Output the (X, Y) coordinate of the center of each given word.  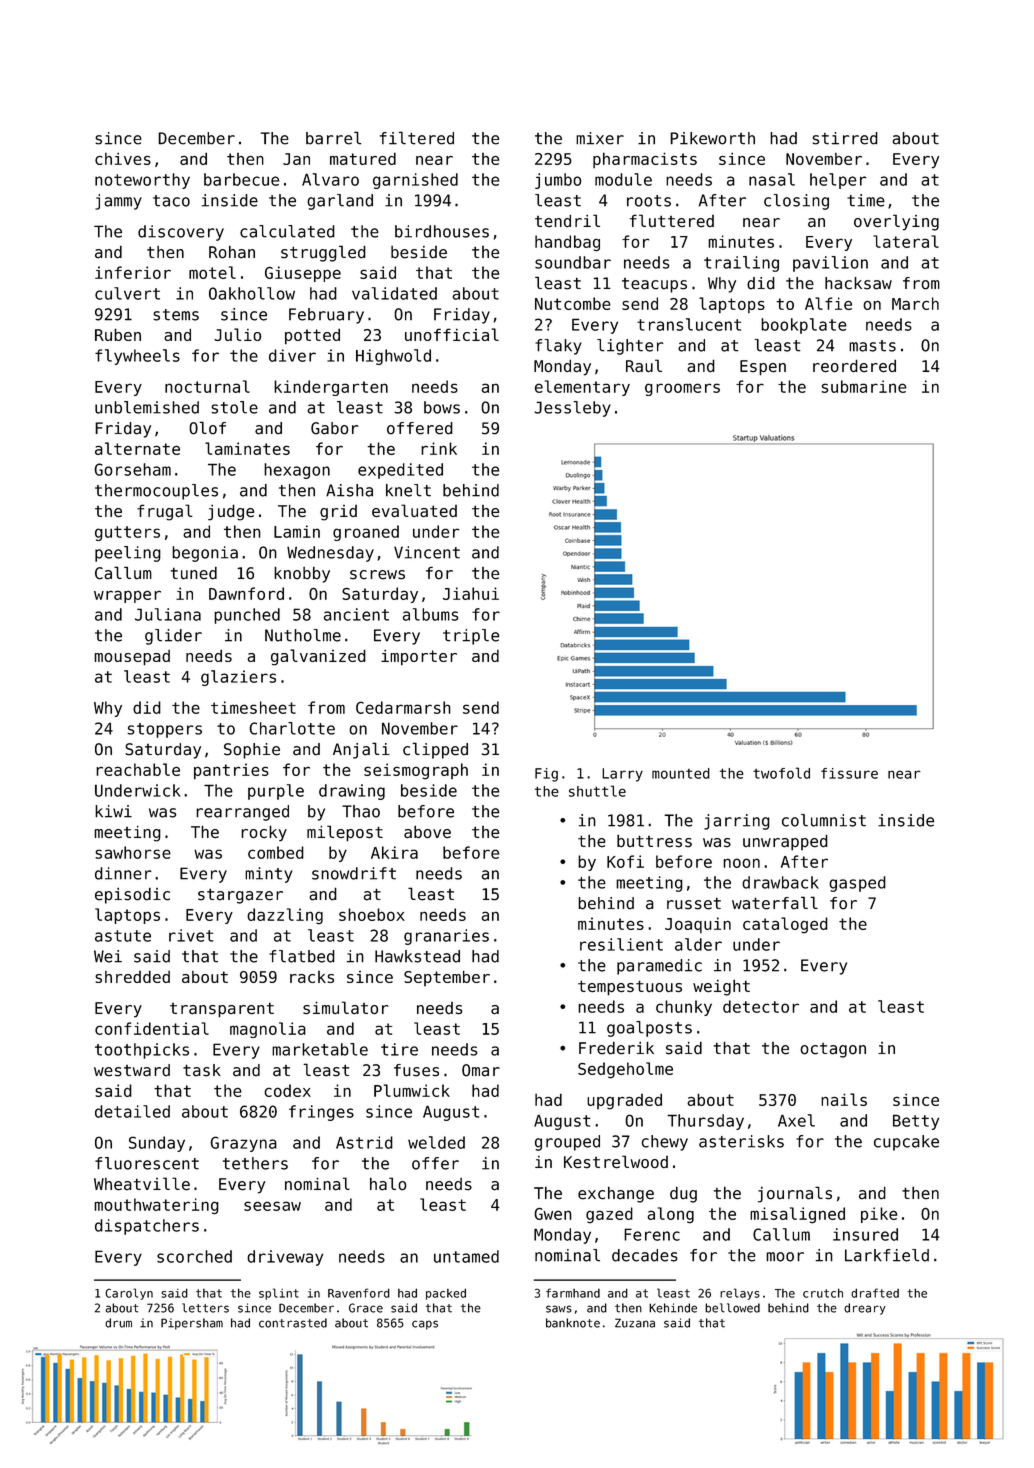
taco (171, 201)
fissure (849, 773)
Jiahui (471, 593)
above (427, 832)
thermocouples (156, 492)
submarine (864, 386)
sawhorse (133, 852)
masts (872, 346)
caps (425, 1325)
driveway (285, 1258)
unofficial (452, 334)
